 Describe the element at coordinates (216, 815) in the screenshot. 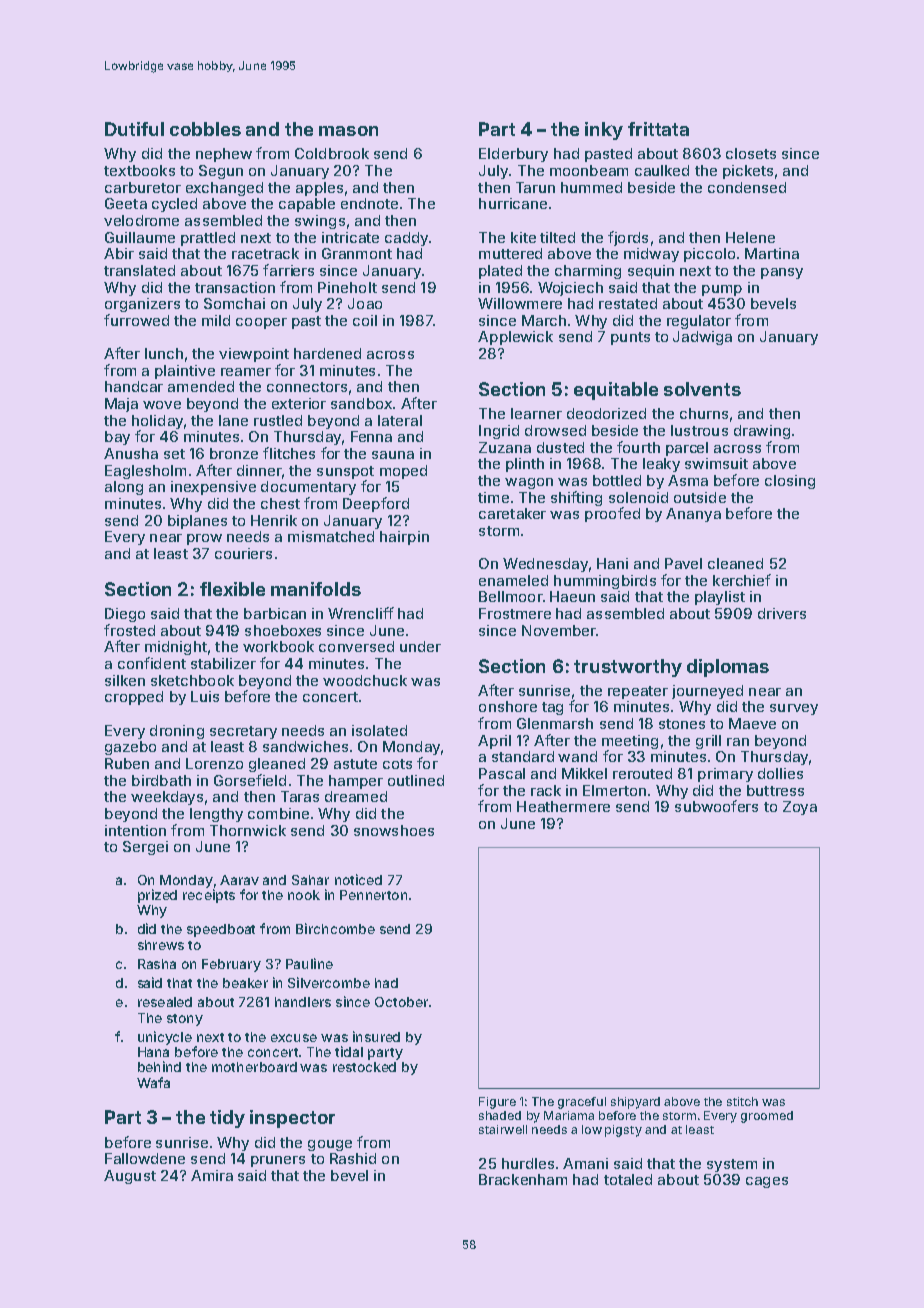

I see `lengthy` at that location.
